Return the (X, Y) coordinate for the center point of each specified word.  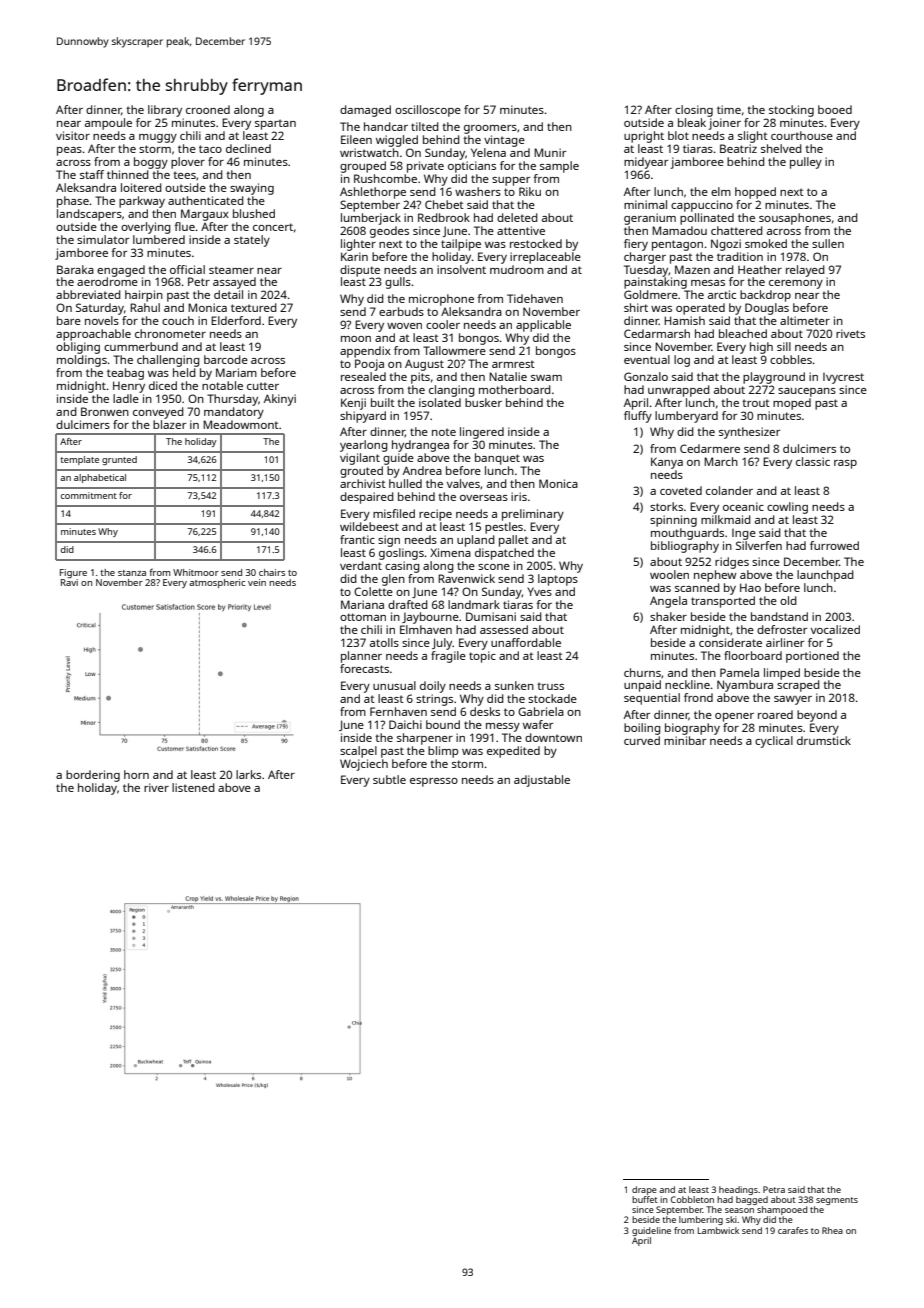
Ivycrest (843, 378)
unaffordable (526, 642)
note (444, 432)
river (156, 787)
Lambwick (718, 1230)
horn (136, 774)
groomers (490, 129)
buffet (645, 1199)
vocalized (835, 629)
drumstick (824, 740)
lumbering (701, 1220)
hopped (755, 193)
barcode (226, 359)
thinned (128, 174)
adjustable (542, 781)
